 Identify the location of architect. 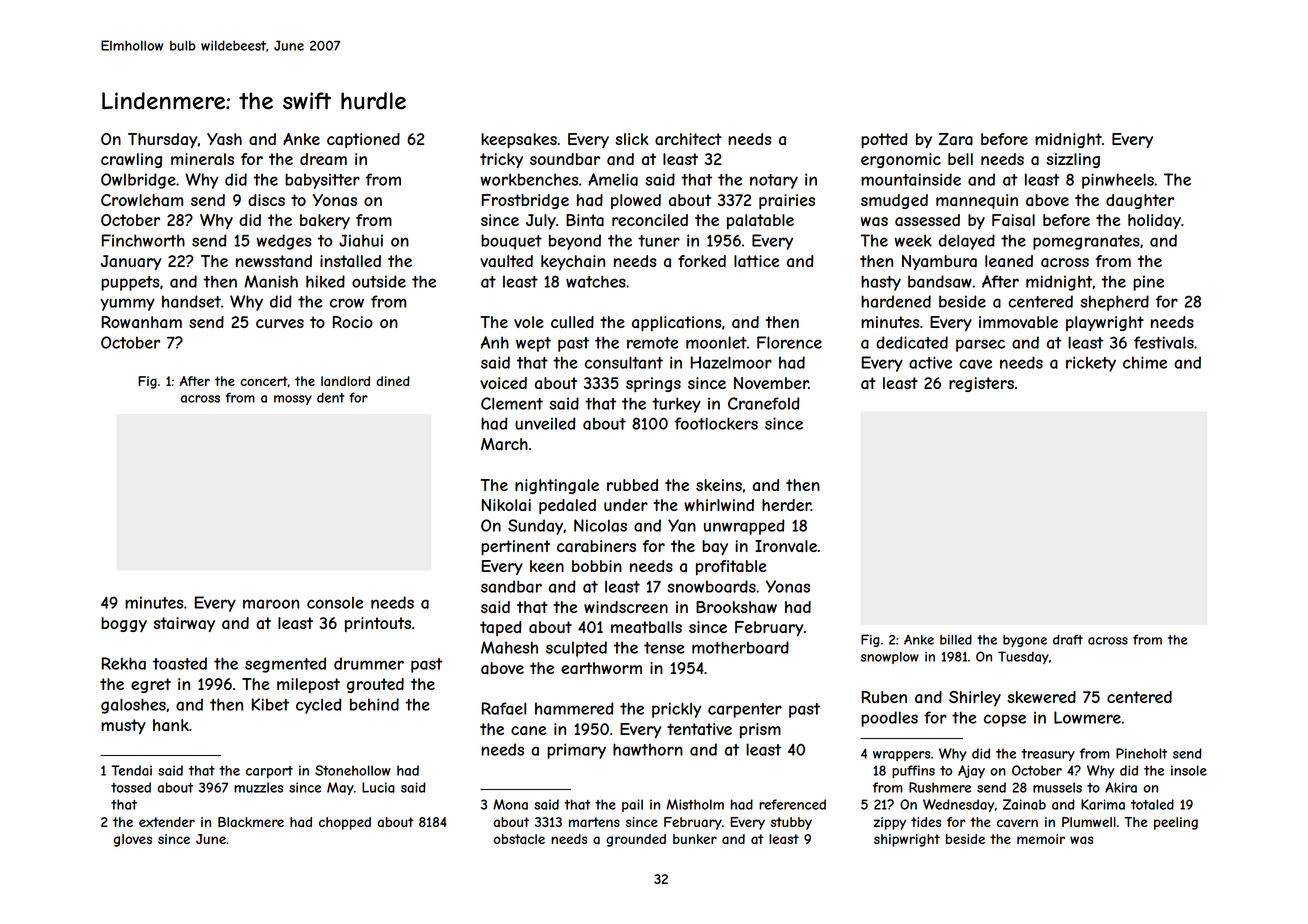
(688, 139).
